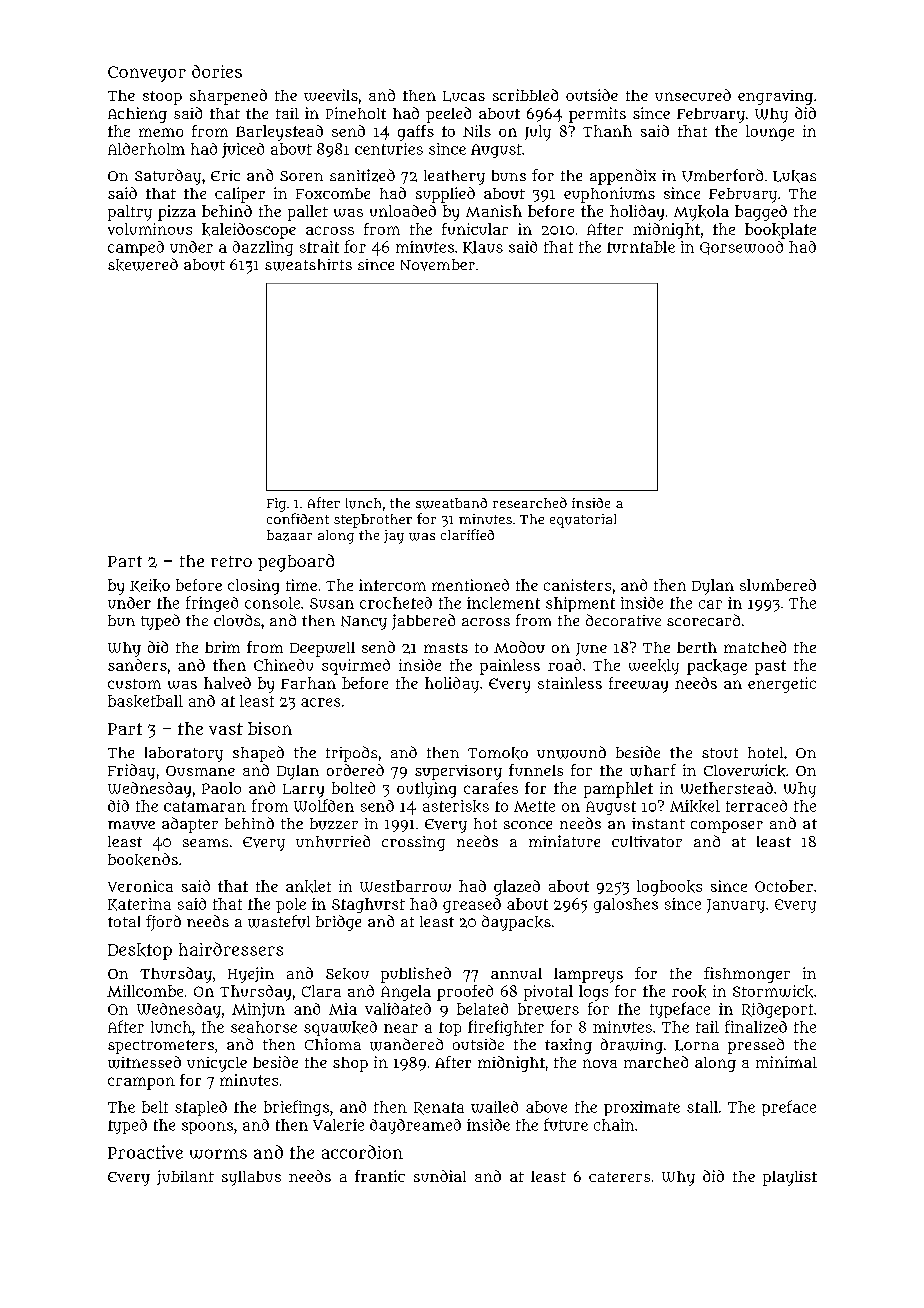  What do you see at coordinates (516, 973) in the image?
I see `annual` at bounding box center [516, 973].
